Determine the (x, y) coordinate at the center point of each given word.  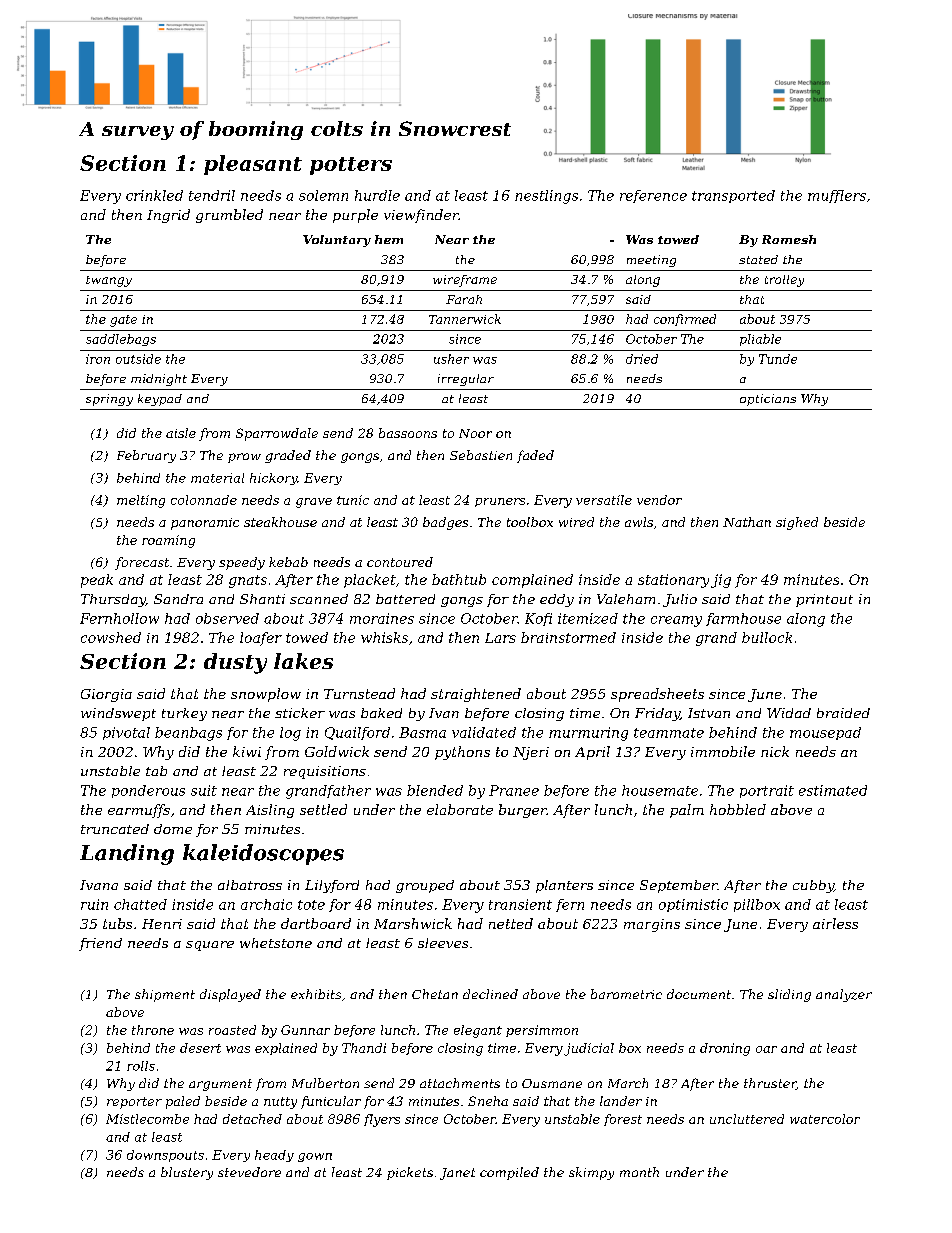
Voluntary (337, 241)
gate (123, 321)
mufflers (837, 196)
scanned (319, 599)
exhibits (316, 994)
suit (204, 790)
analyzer (844, 995)
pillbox (757, 905)
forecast (142, 563)
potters (351, 166)
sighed (797, 523)
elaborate (460, 809)
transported (733, 196)
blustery (187, 1173)
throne (153, 1030)
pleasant (253, 165)
